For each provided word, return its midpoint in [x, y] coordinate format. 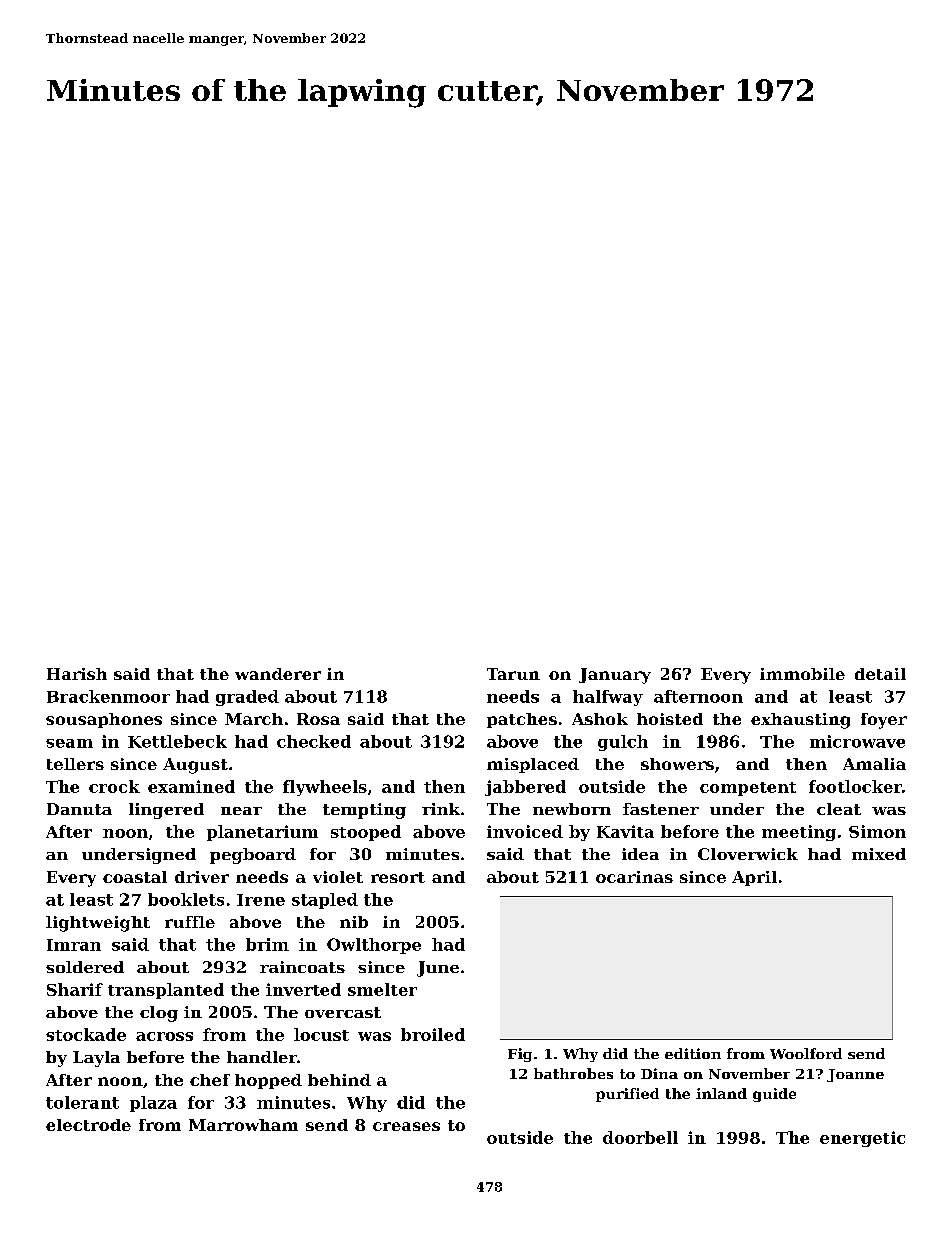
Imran [74, 945]
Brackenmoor [108, 696]
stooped [366, 833]
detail [880, 674]
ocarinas [634, 877]
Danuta [79, 809]
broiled [433, 1034]
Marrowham [243, 1125]
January [615, 676]
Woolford [806, 1053]
